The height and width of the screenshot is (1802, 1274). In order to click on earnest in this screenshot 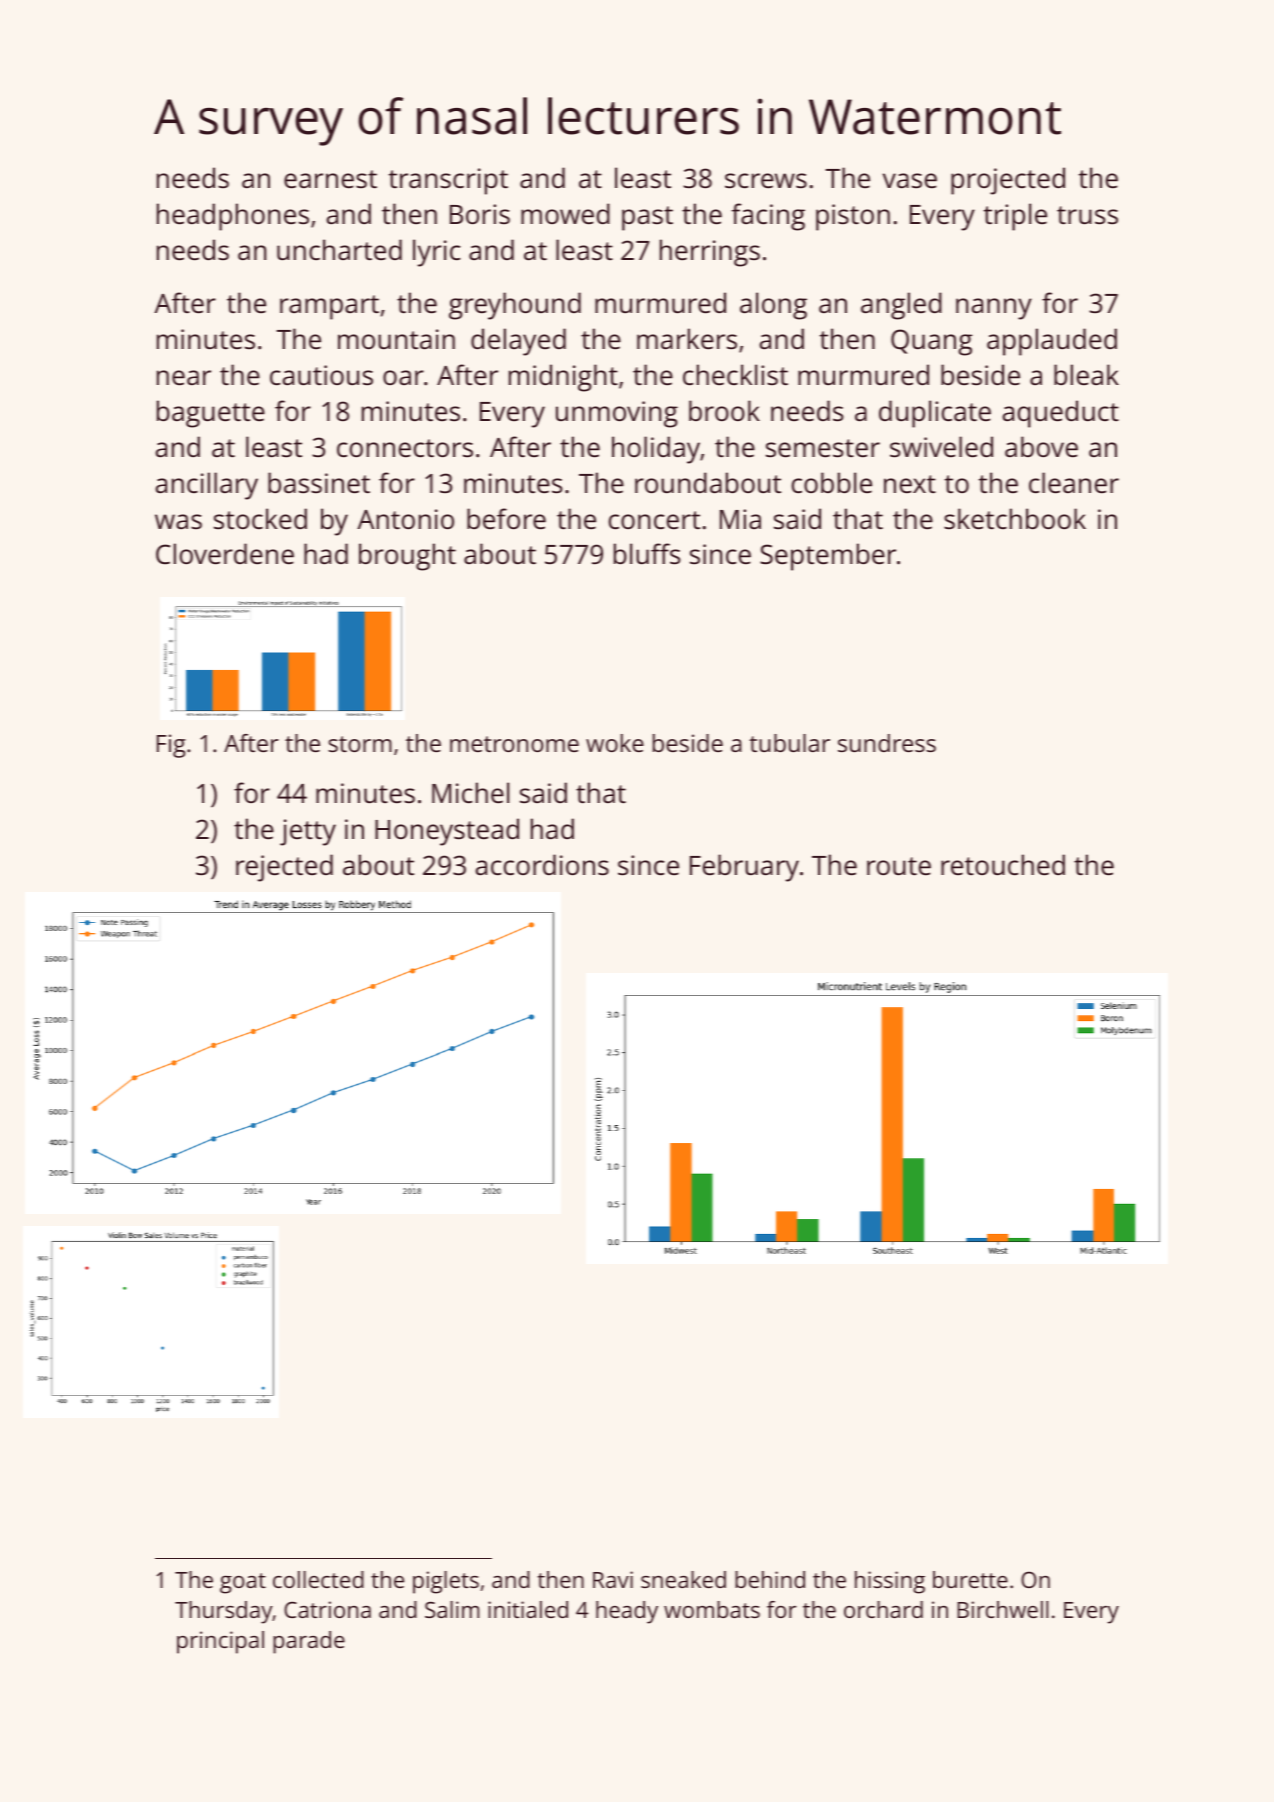, I will do `click(330, 179)`.
